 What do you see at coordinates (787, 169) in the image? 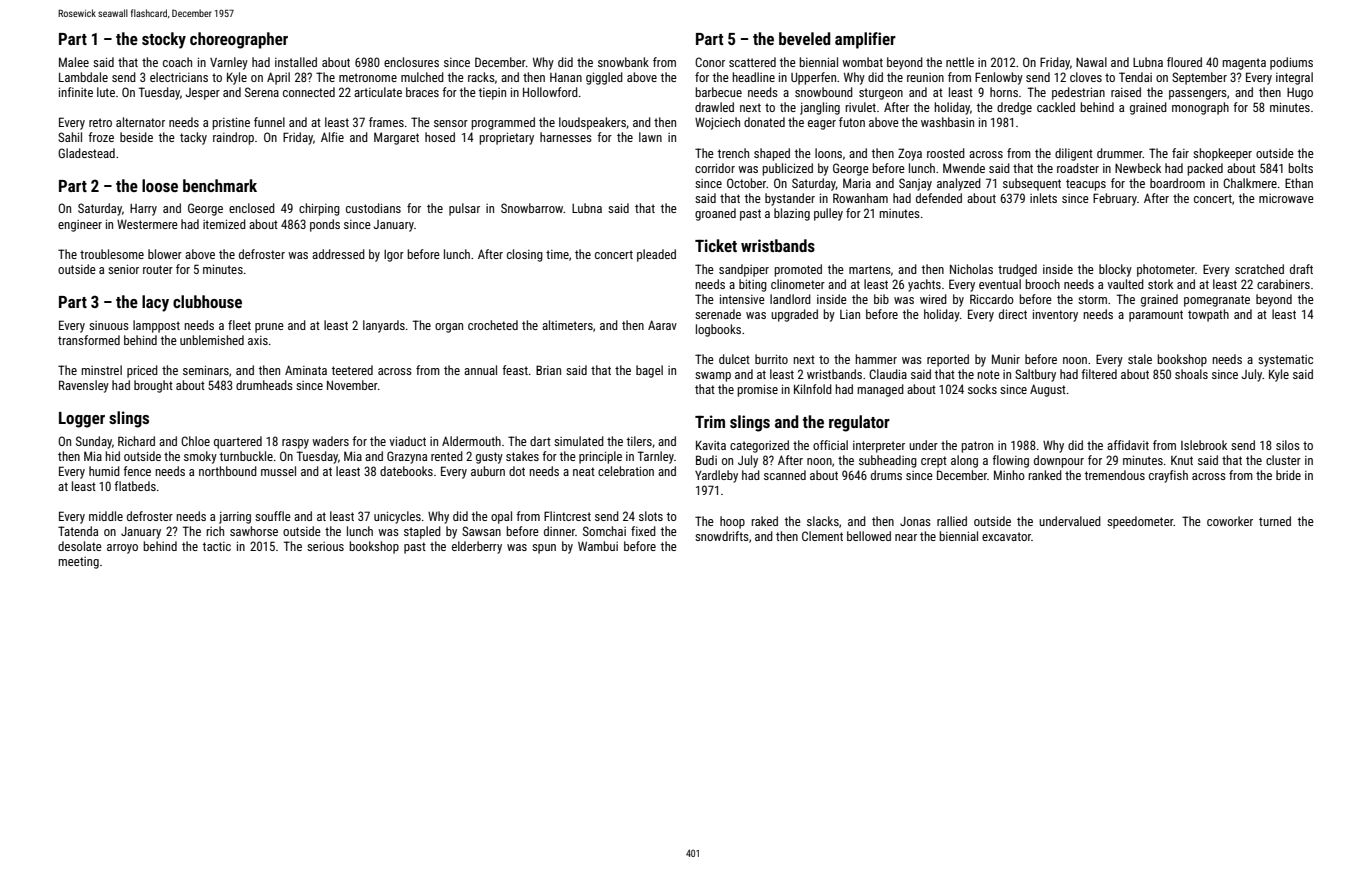
I see `publicized` at bounding box center [787, 169].
